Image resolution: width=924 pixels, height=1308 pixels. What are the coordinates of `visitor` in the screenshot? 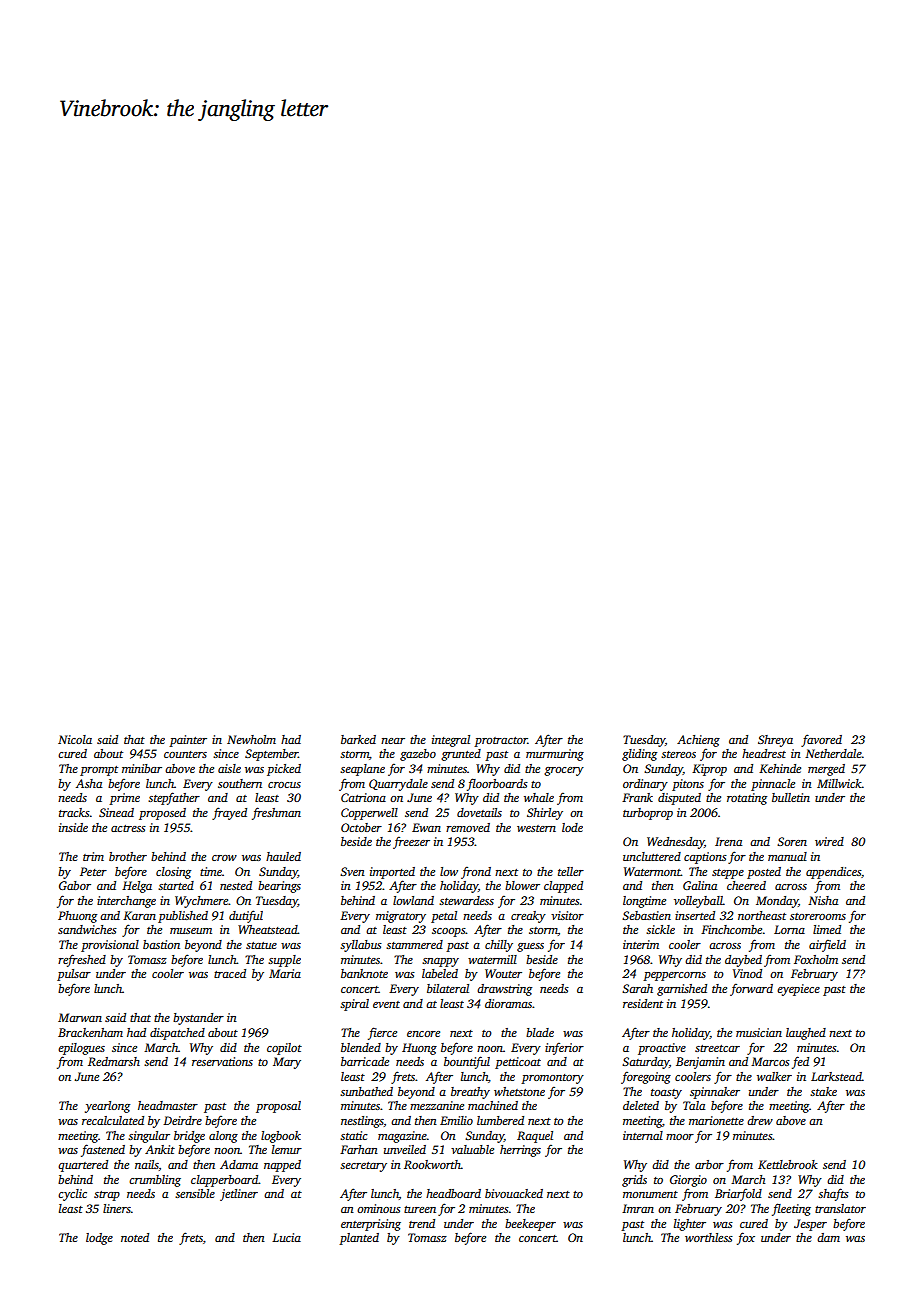 It's located at (567, 915).
